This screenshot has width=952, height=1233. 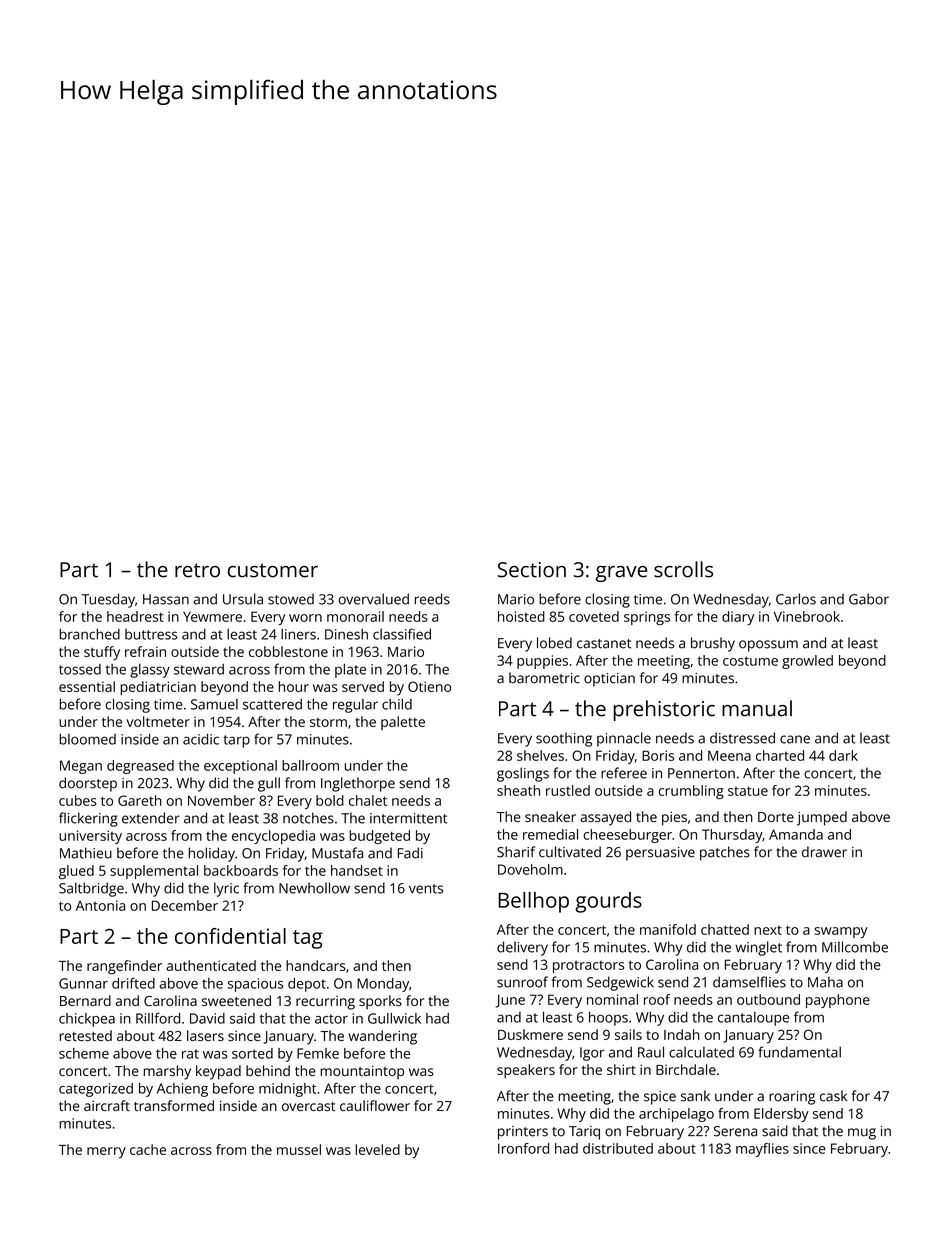 I want to click on depot, so click(x=307, y=985).
